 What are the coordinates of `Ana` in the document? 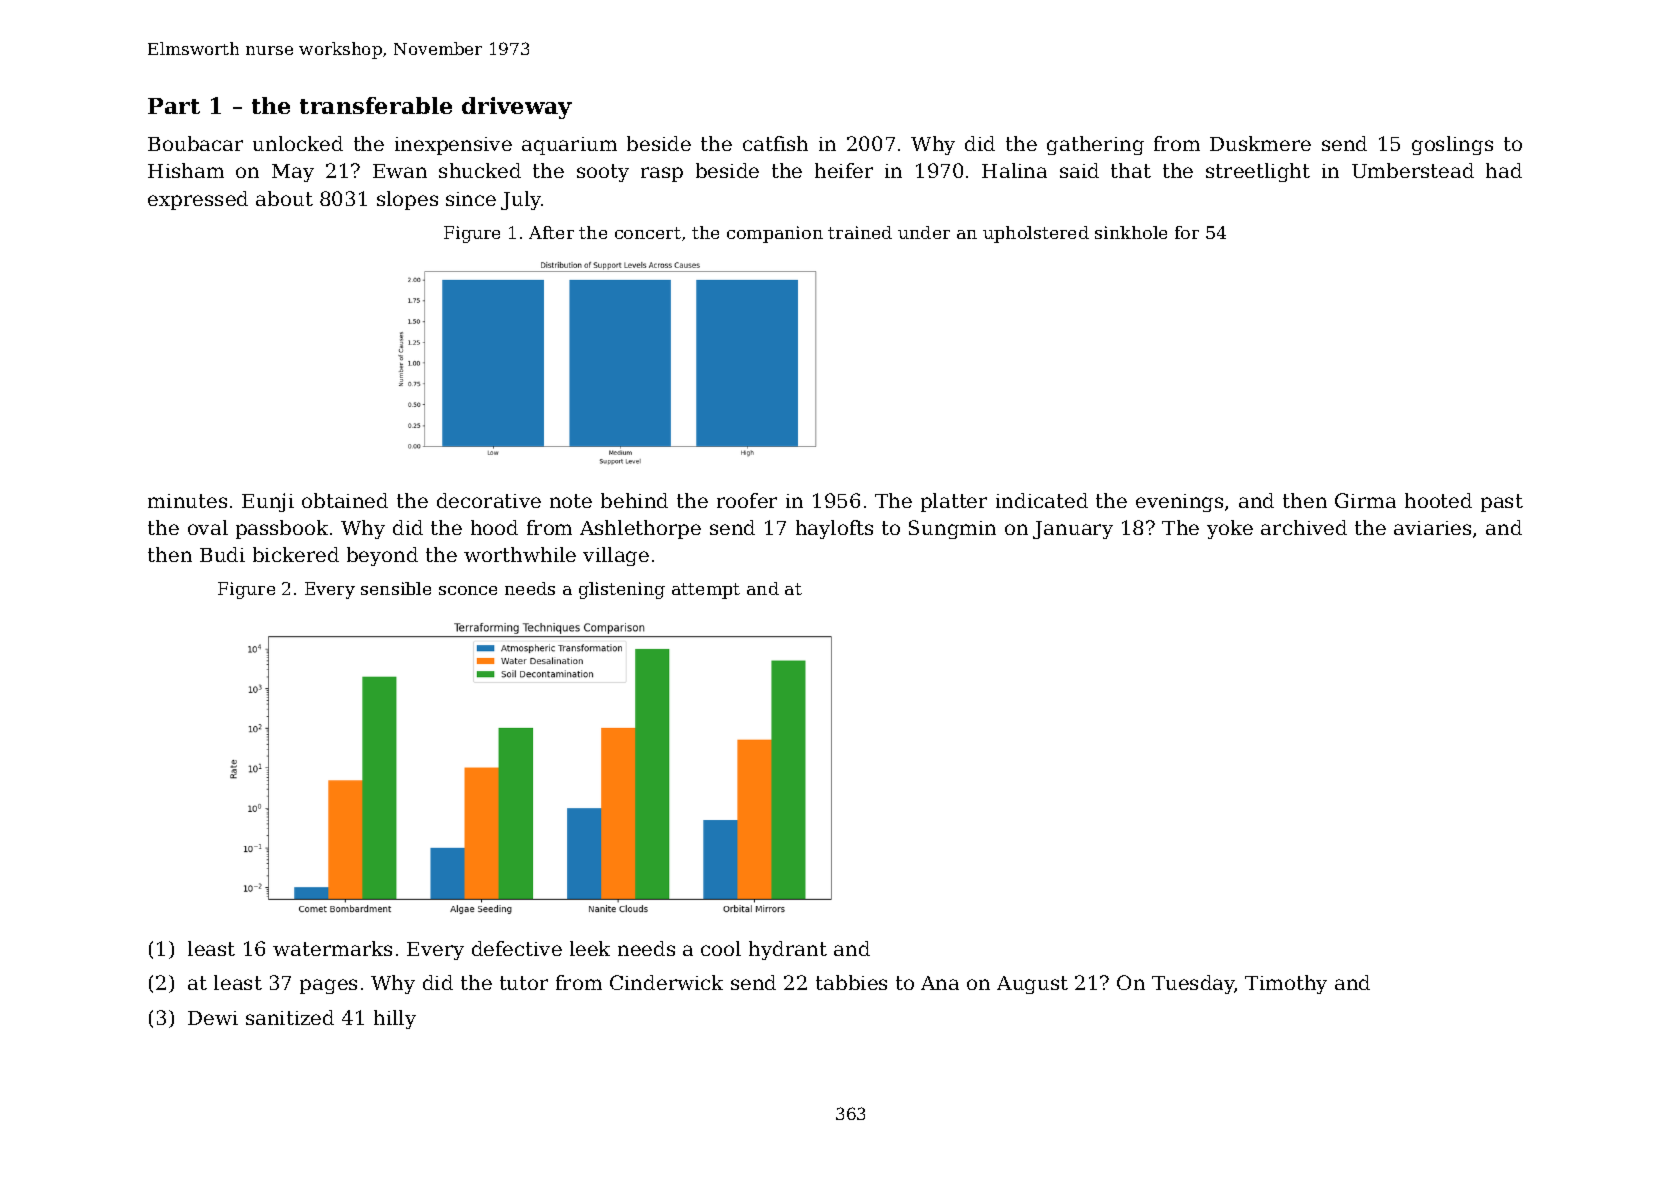 It's located at (940, 983).
